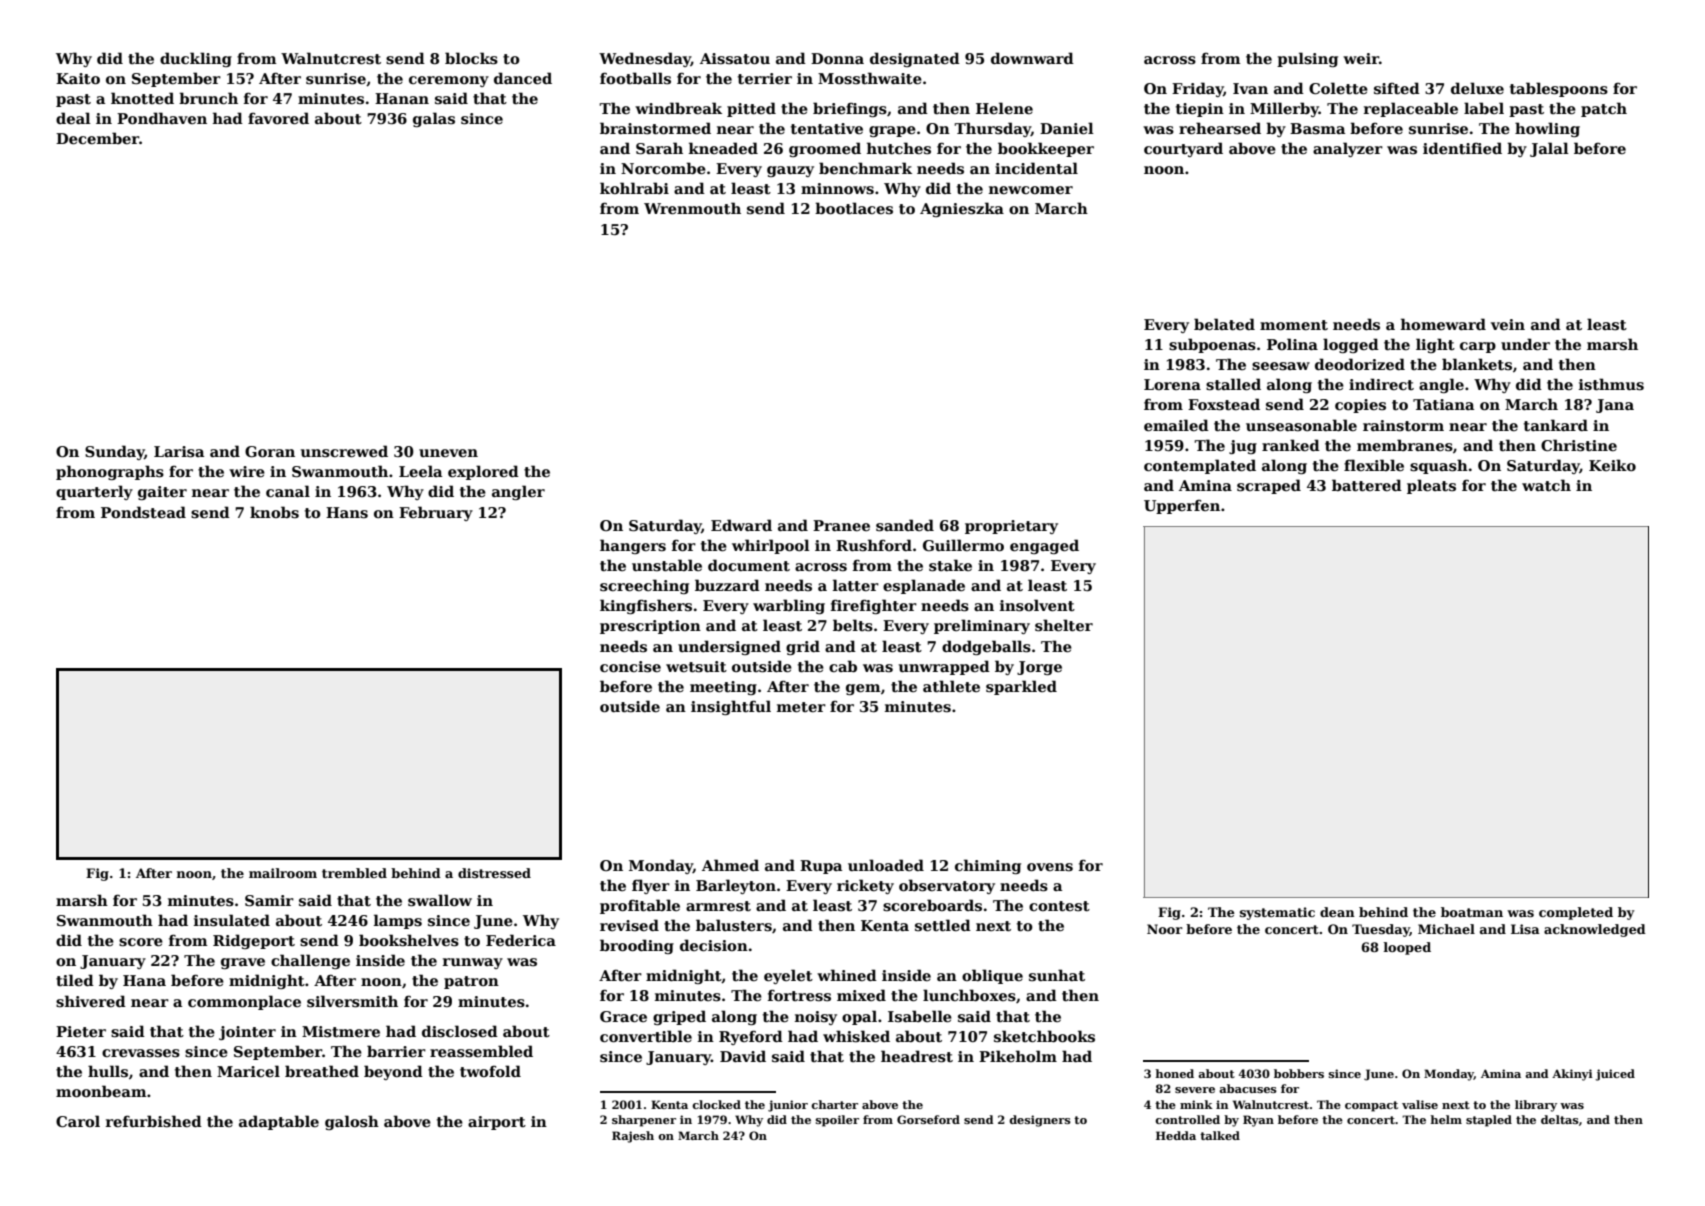  Describe the element at coordinates (723, 148) in the screenshot. I see `kneaded` at that location.
